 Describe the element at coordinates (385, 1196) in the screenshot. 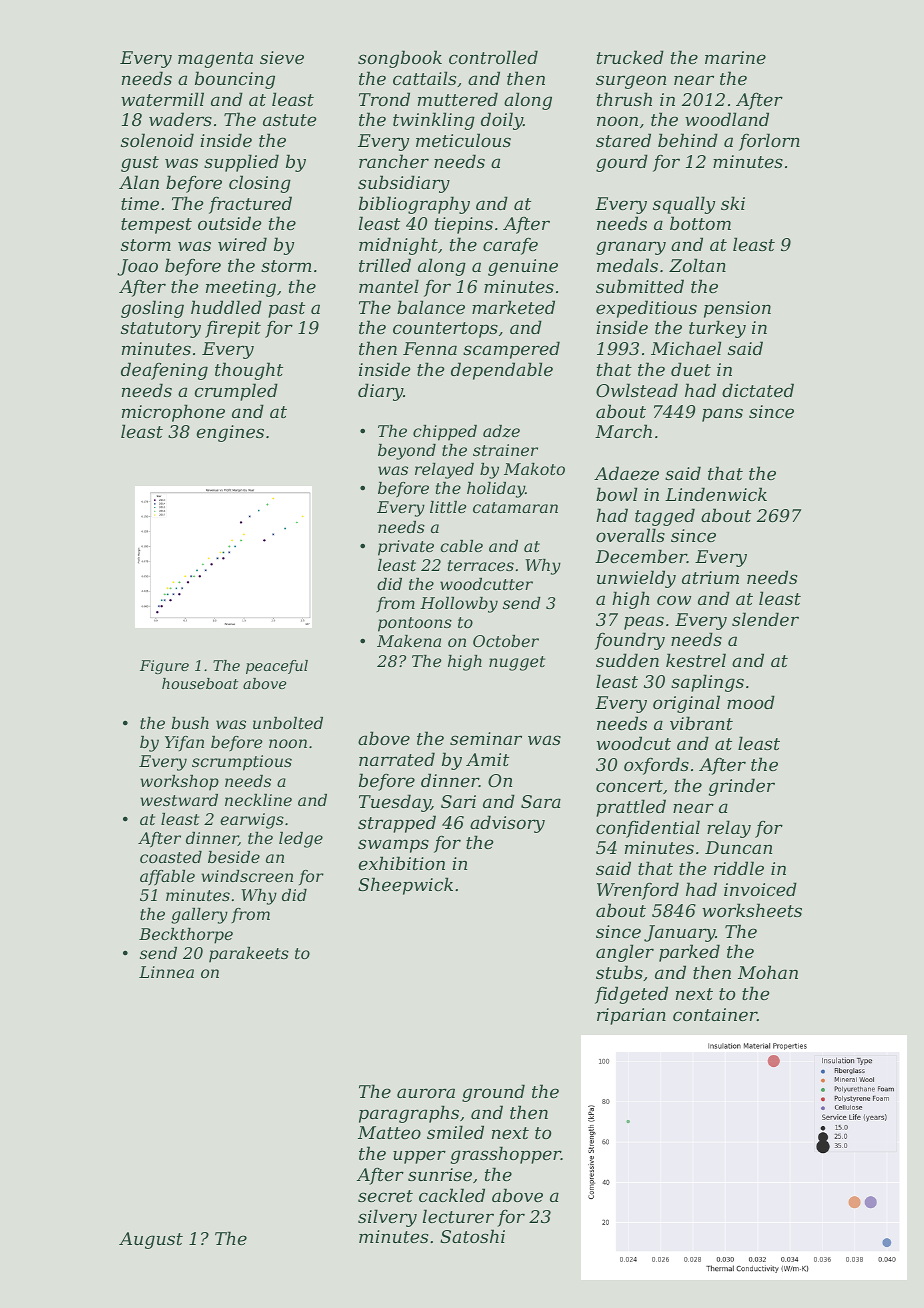

I see `secret` at that location.
